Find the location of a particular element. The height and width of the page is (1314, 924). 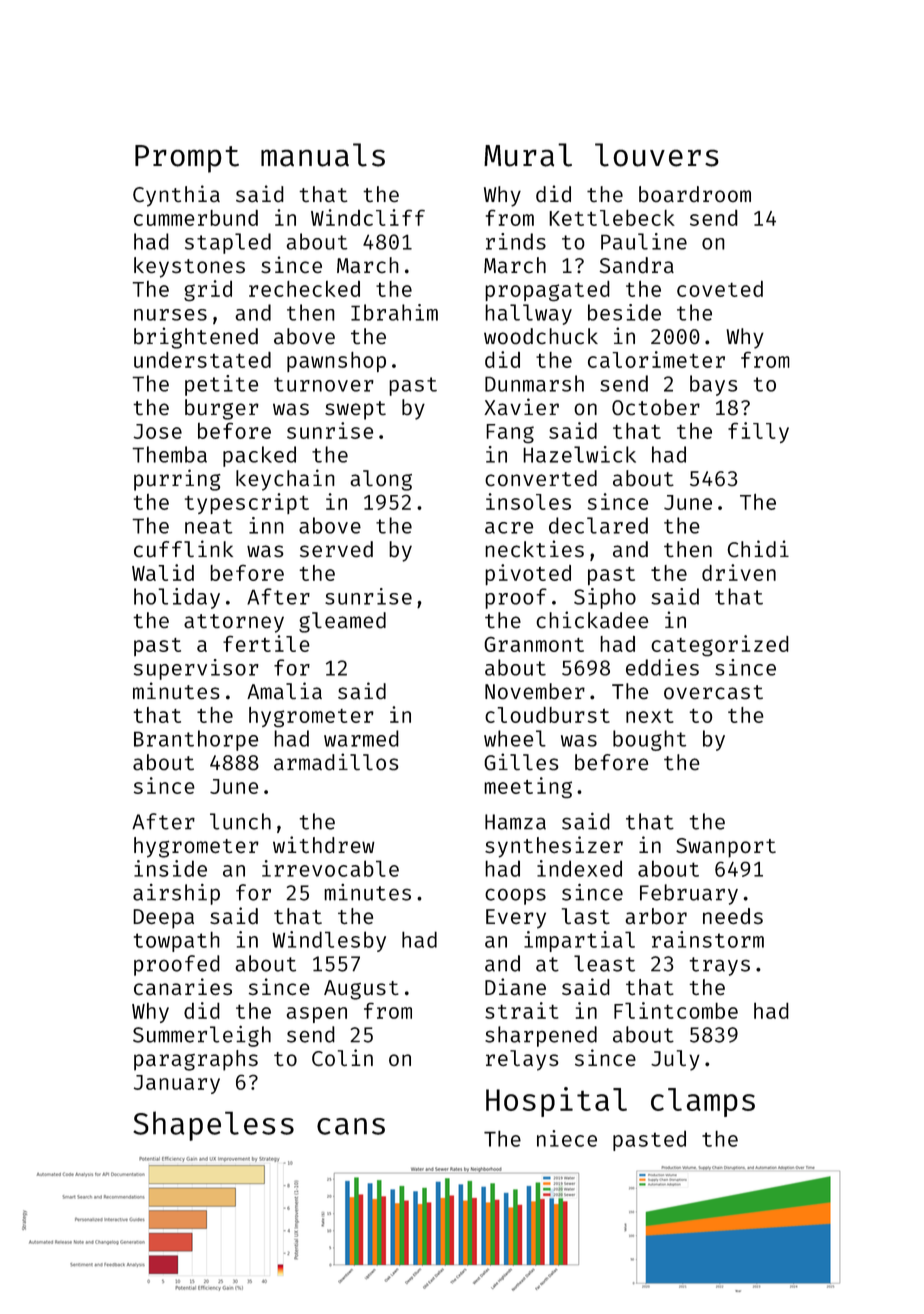

Hazelwick is located at coordinates (579, 454).
